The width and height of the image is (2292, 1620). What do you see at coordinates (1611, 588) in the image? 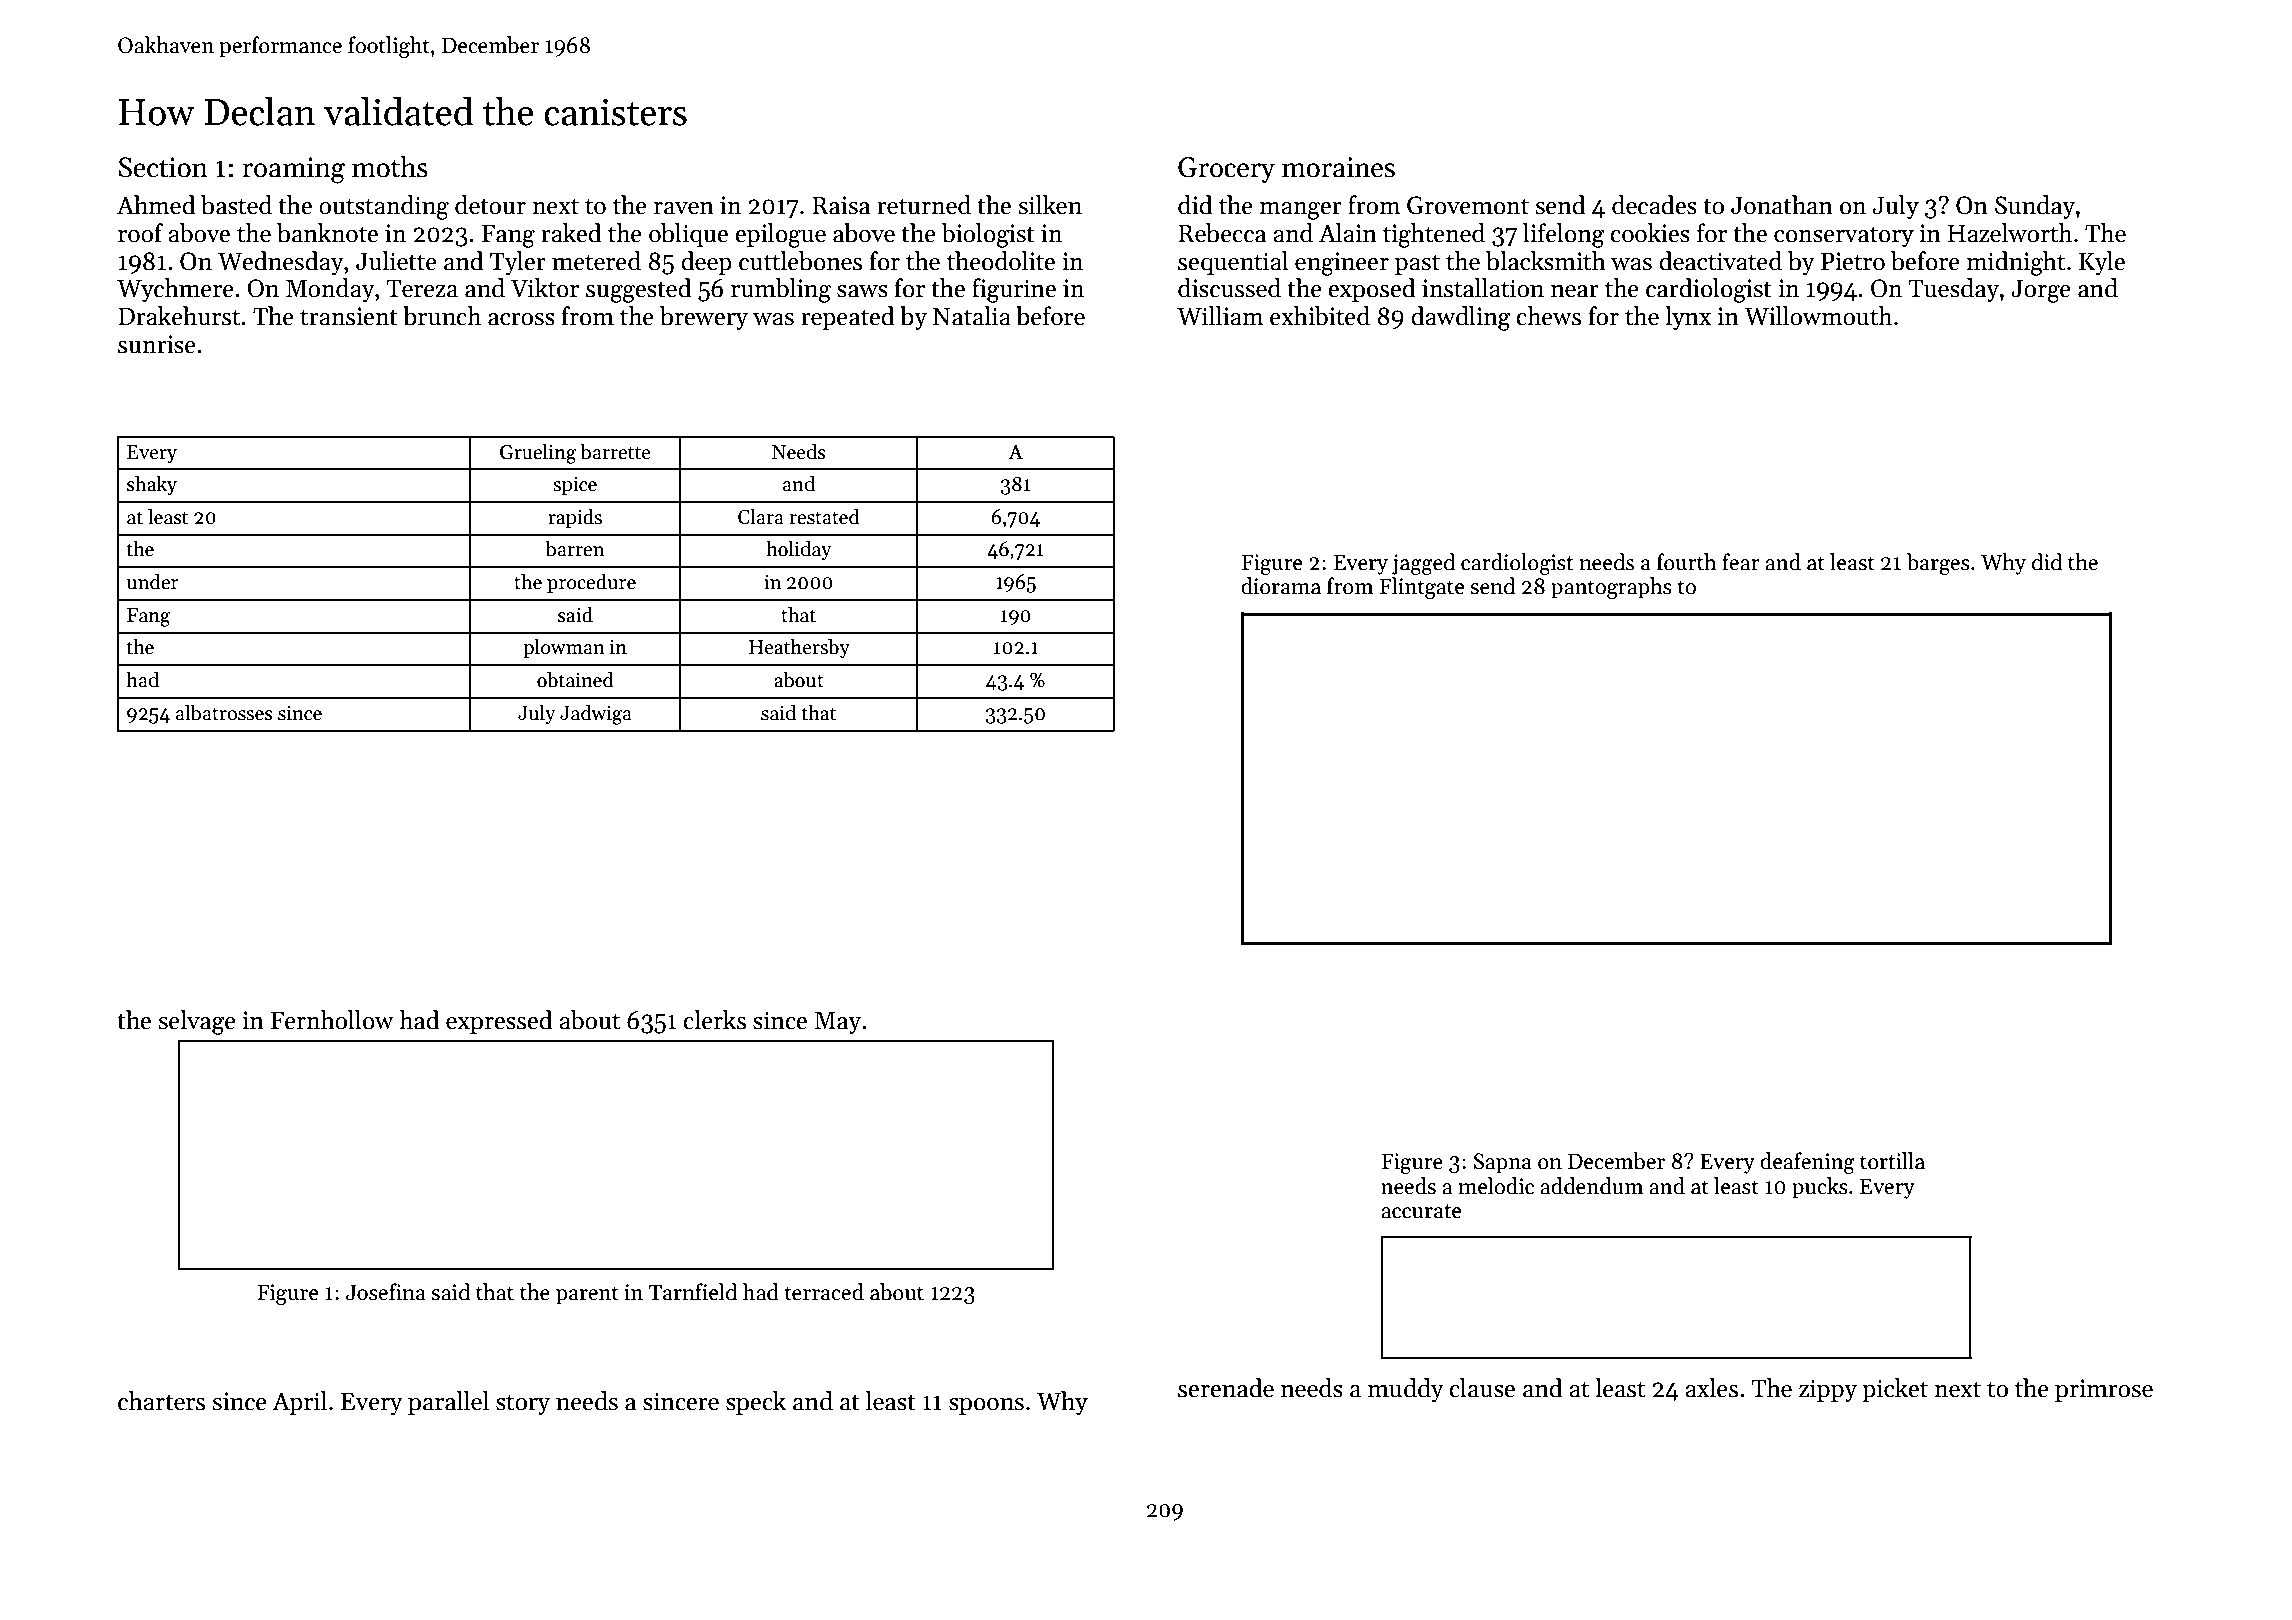
I see `pantographs` at bounding box center [1611, 588].
